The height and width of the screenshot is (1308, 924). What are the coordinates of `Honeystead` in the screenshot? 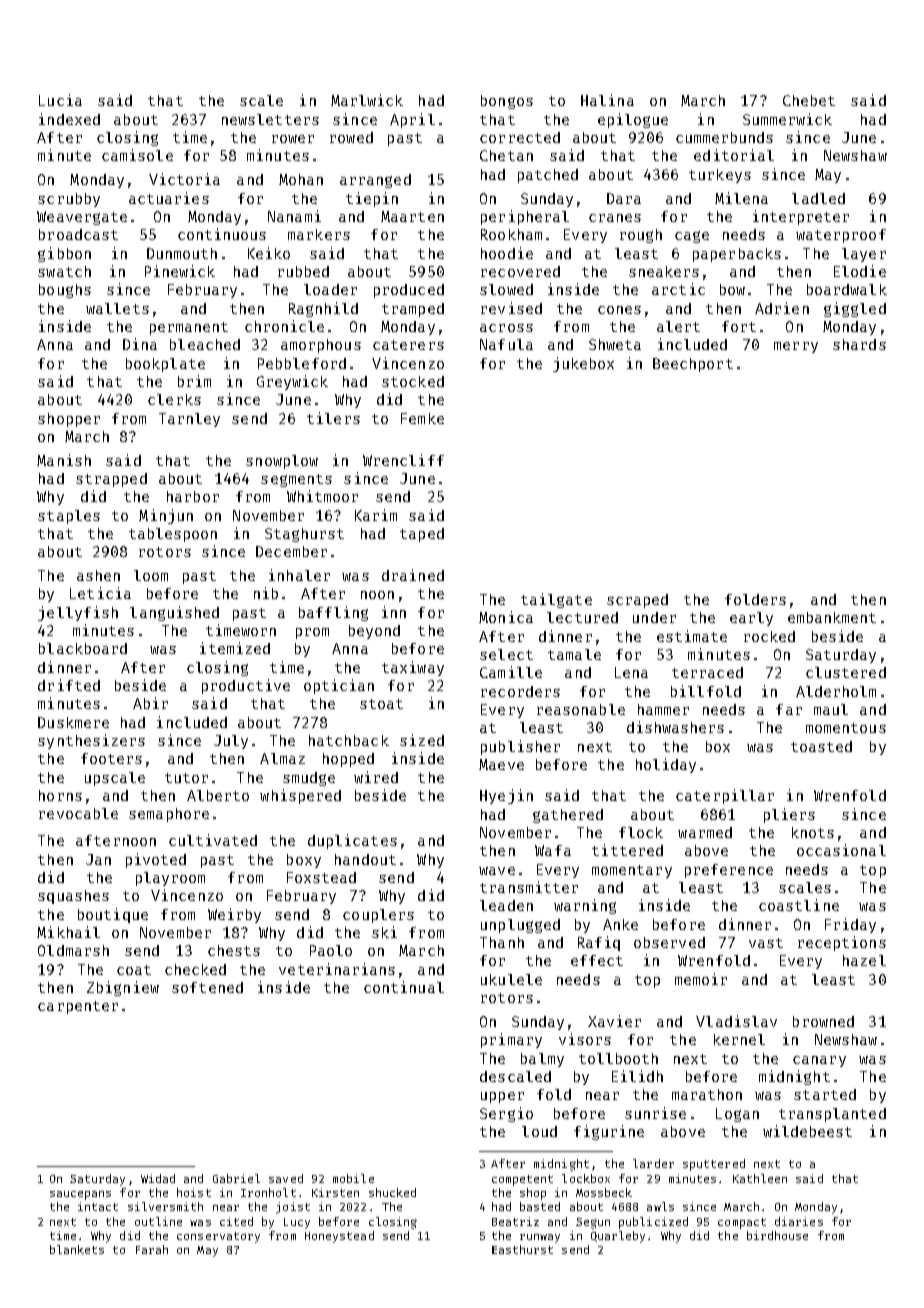 It's located at (339, 1237).
